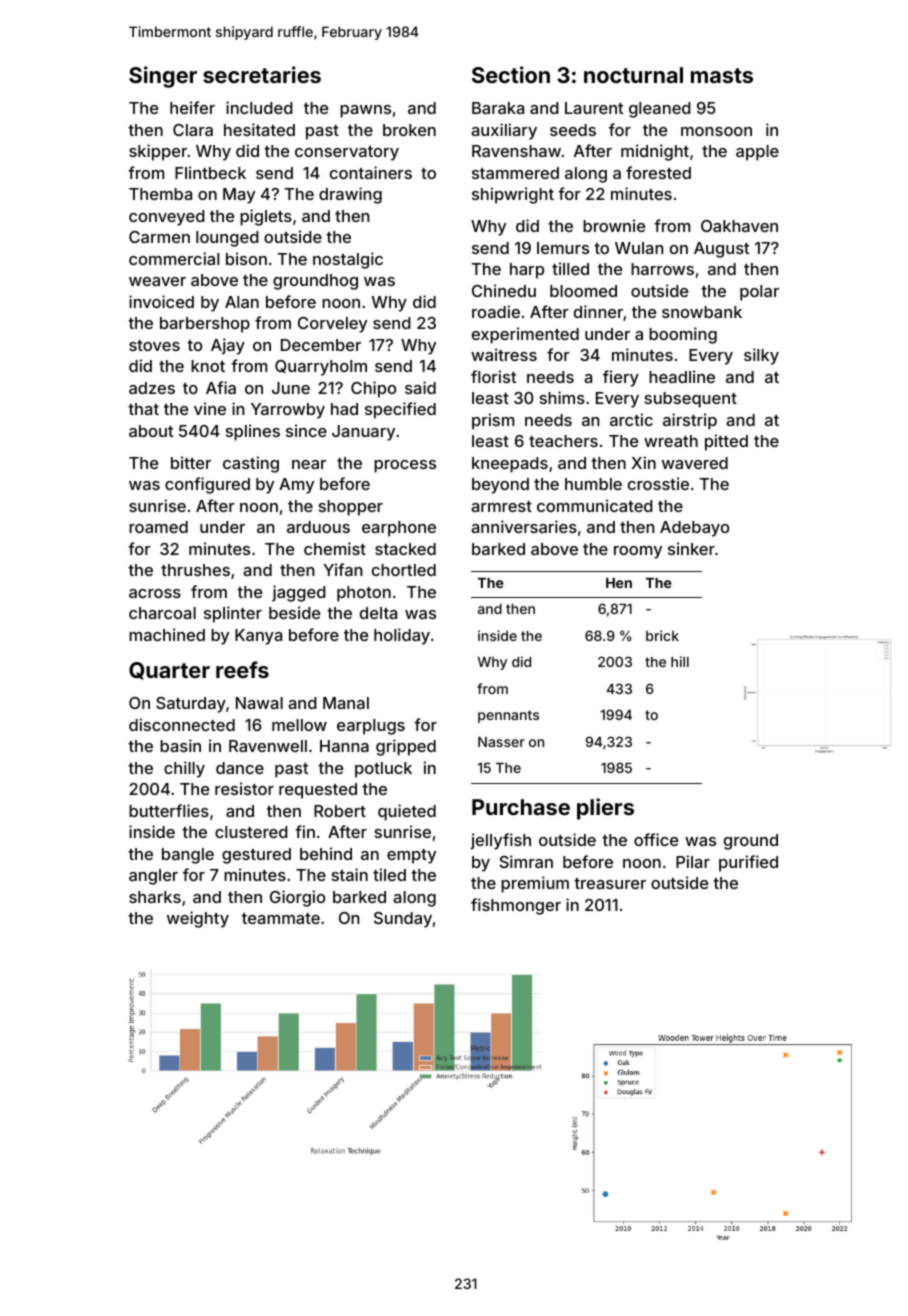 This page has height=1316, width=908. I want to click on masts, so click(722, 75).
